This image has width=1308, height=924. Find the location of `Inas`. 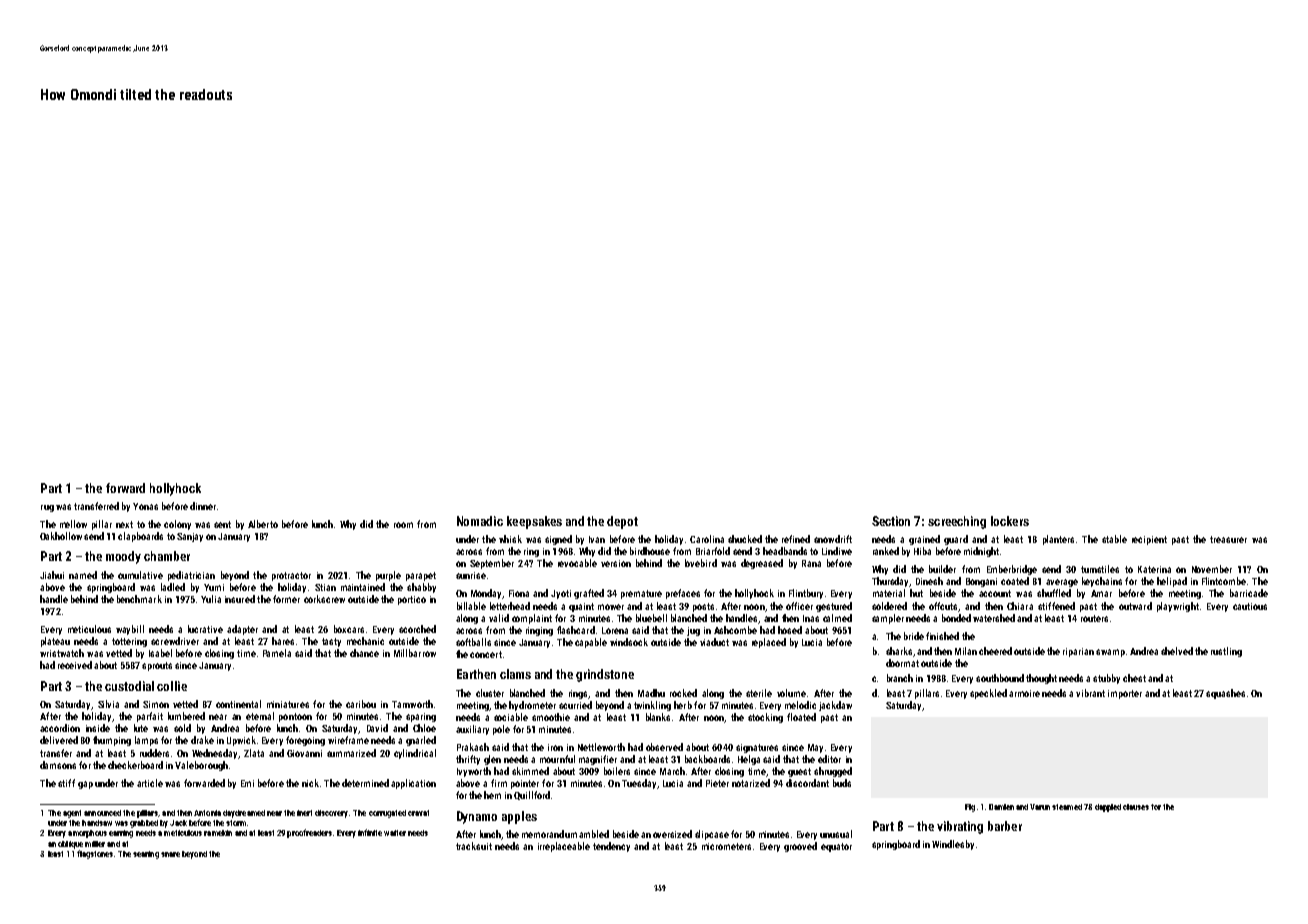

Inas is located at coordinates (811, 618).
